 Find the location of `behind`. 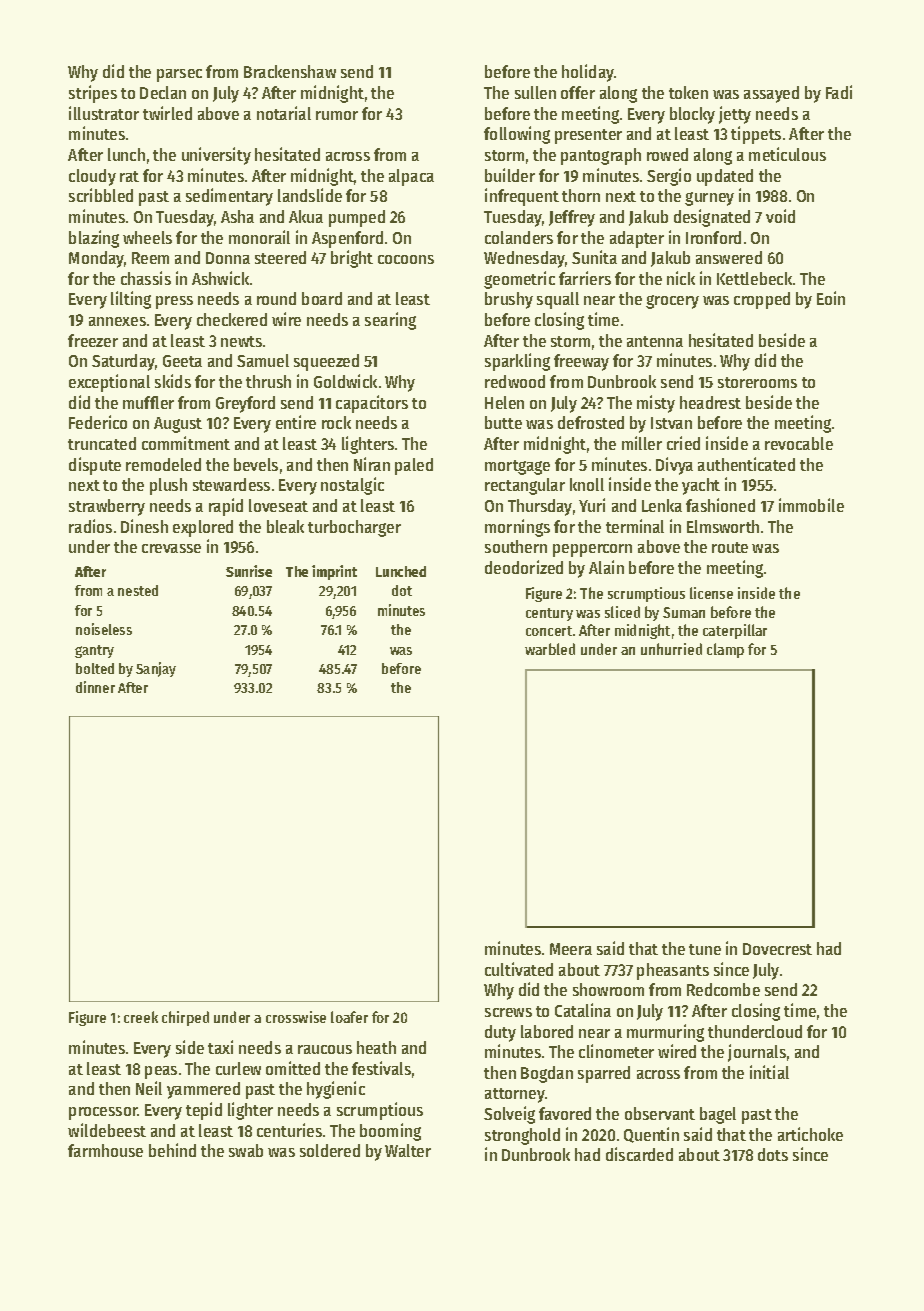

behind is located at coordinates (172, 1150).
